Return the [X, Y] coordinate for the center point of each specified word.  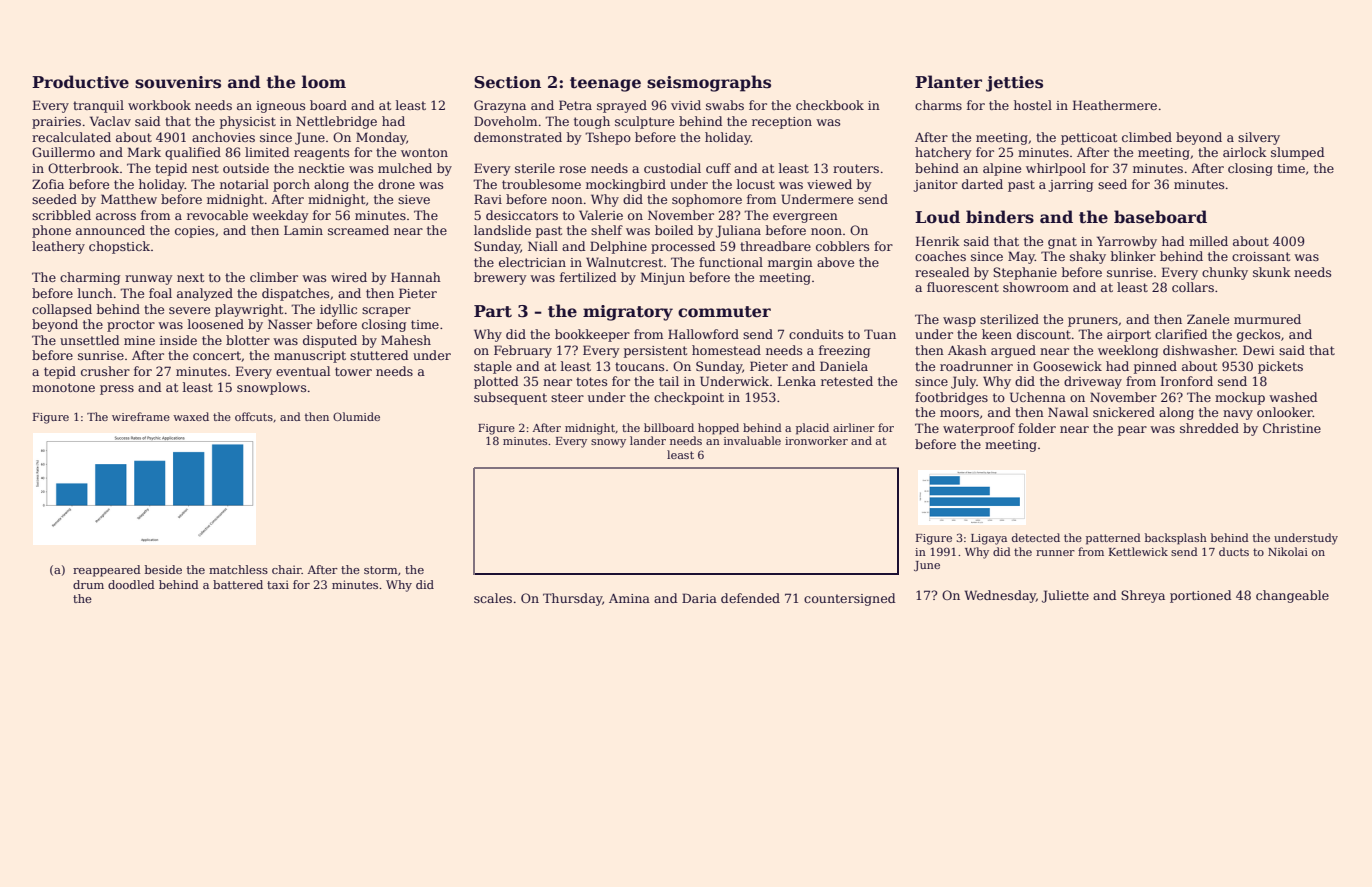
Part [493, 311]
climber [274, 277]
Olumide [356, 416]
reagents [321, 154]
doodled [131, 584]
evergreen [805, 218]
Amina [629, 598]
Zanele [1208, 319]
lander [648, 440]
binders [1000, 217]
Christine [1292, 428]
